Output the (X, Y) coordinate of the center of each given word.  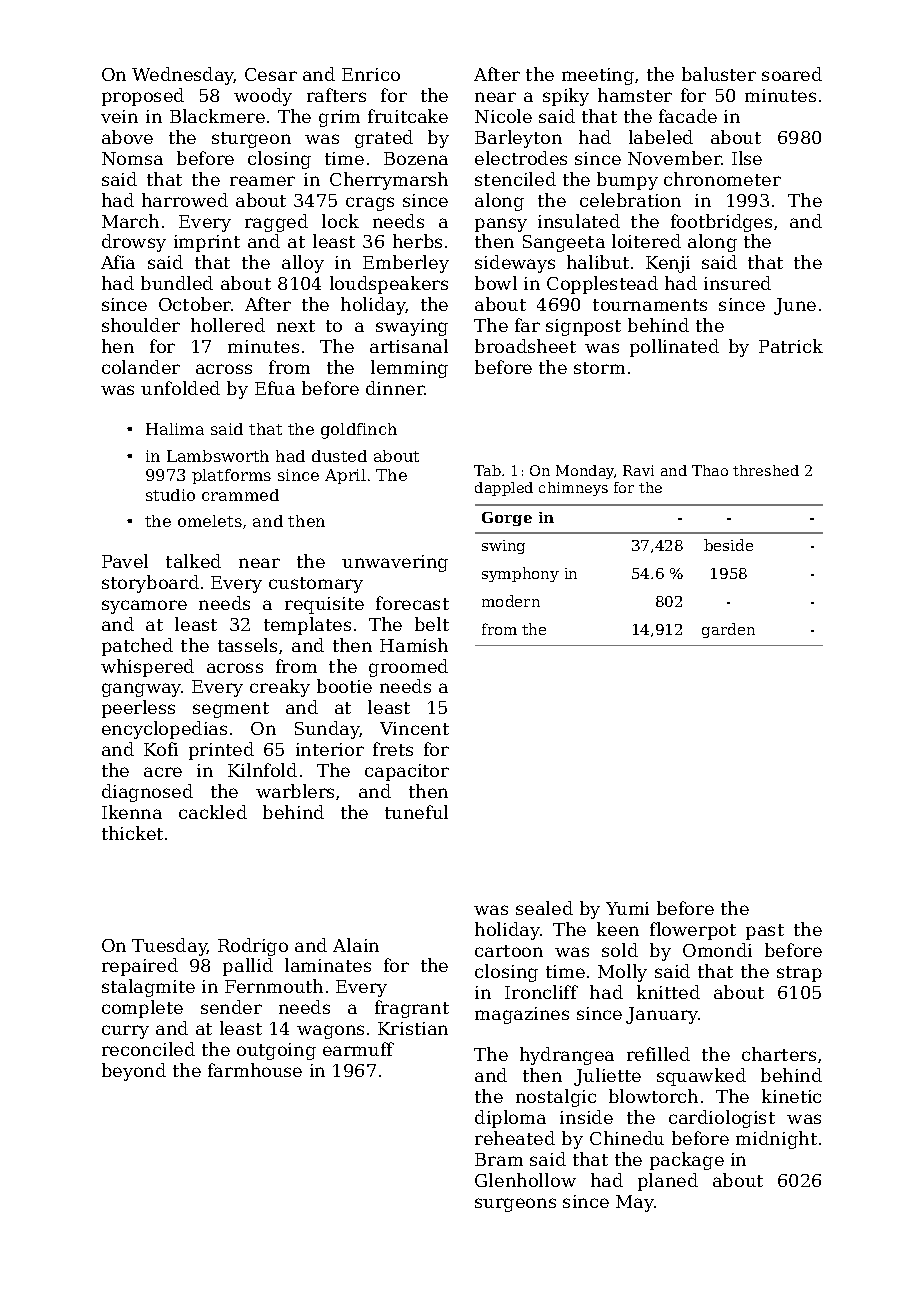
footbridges (721, 223)
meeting (598, 76)
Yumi (627, 908)
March (130, 221)
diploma (510, 1119)
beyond (134, 1072)
